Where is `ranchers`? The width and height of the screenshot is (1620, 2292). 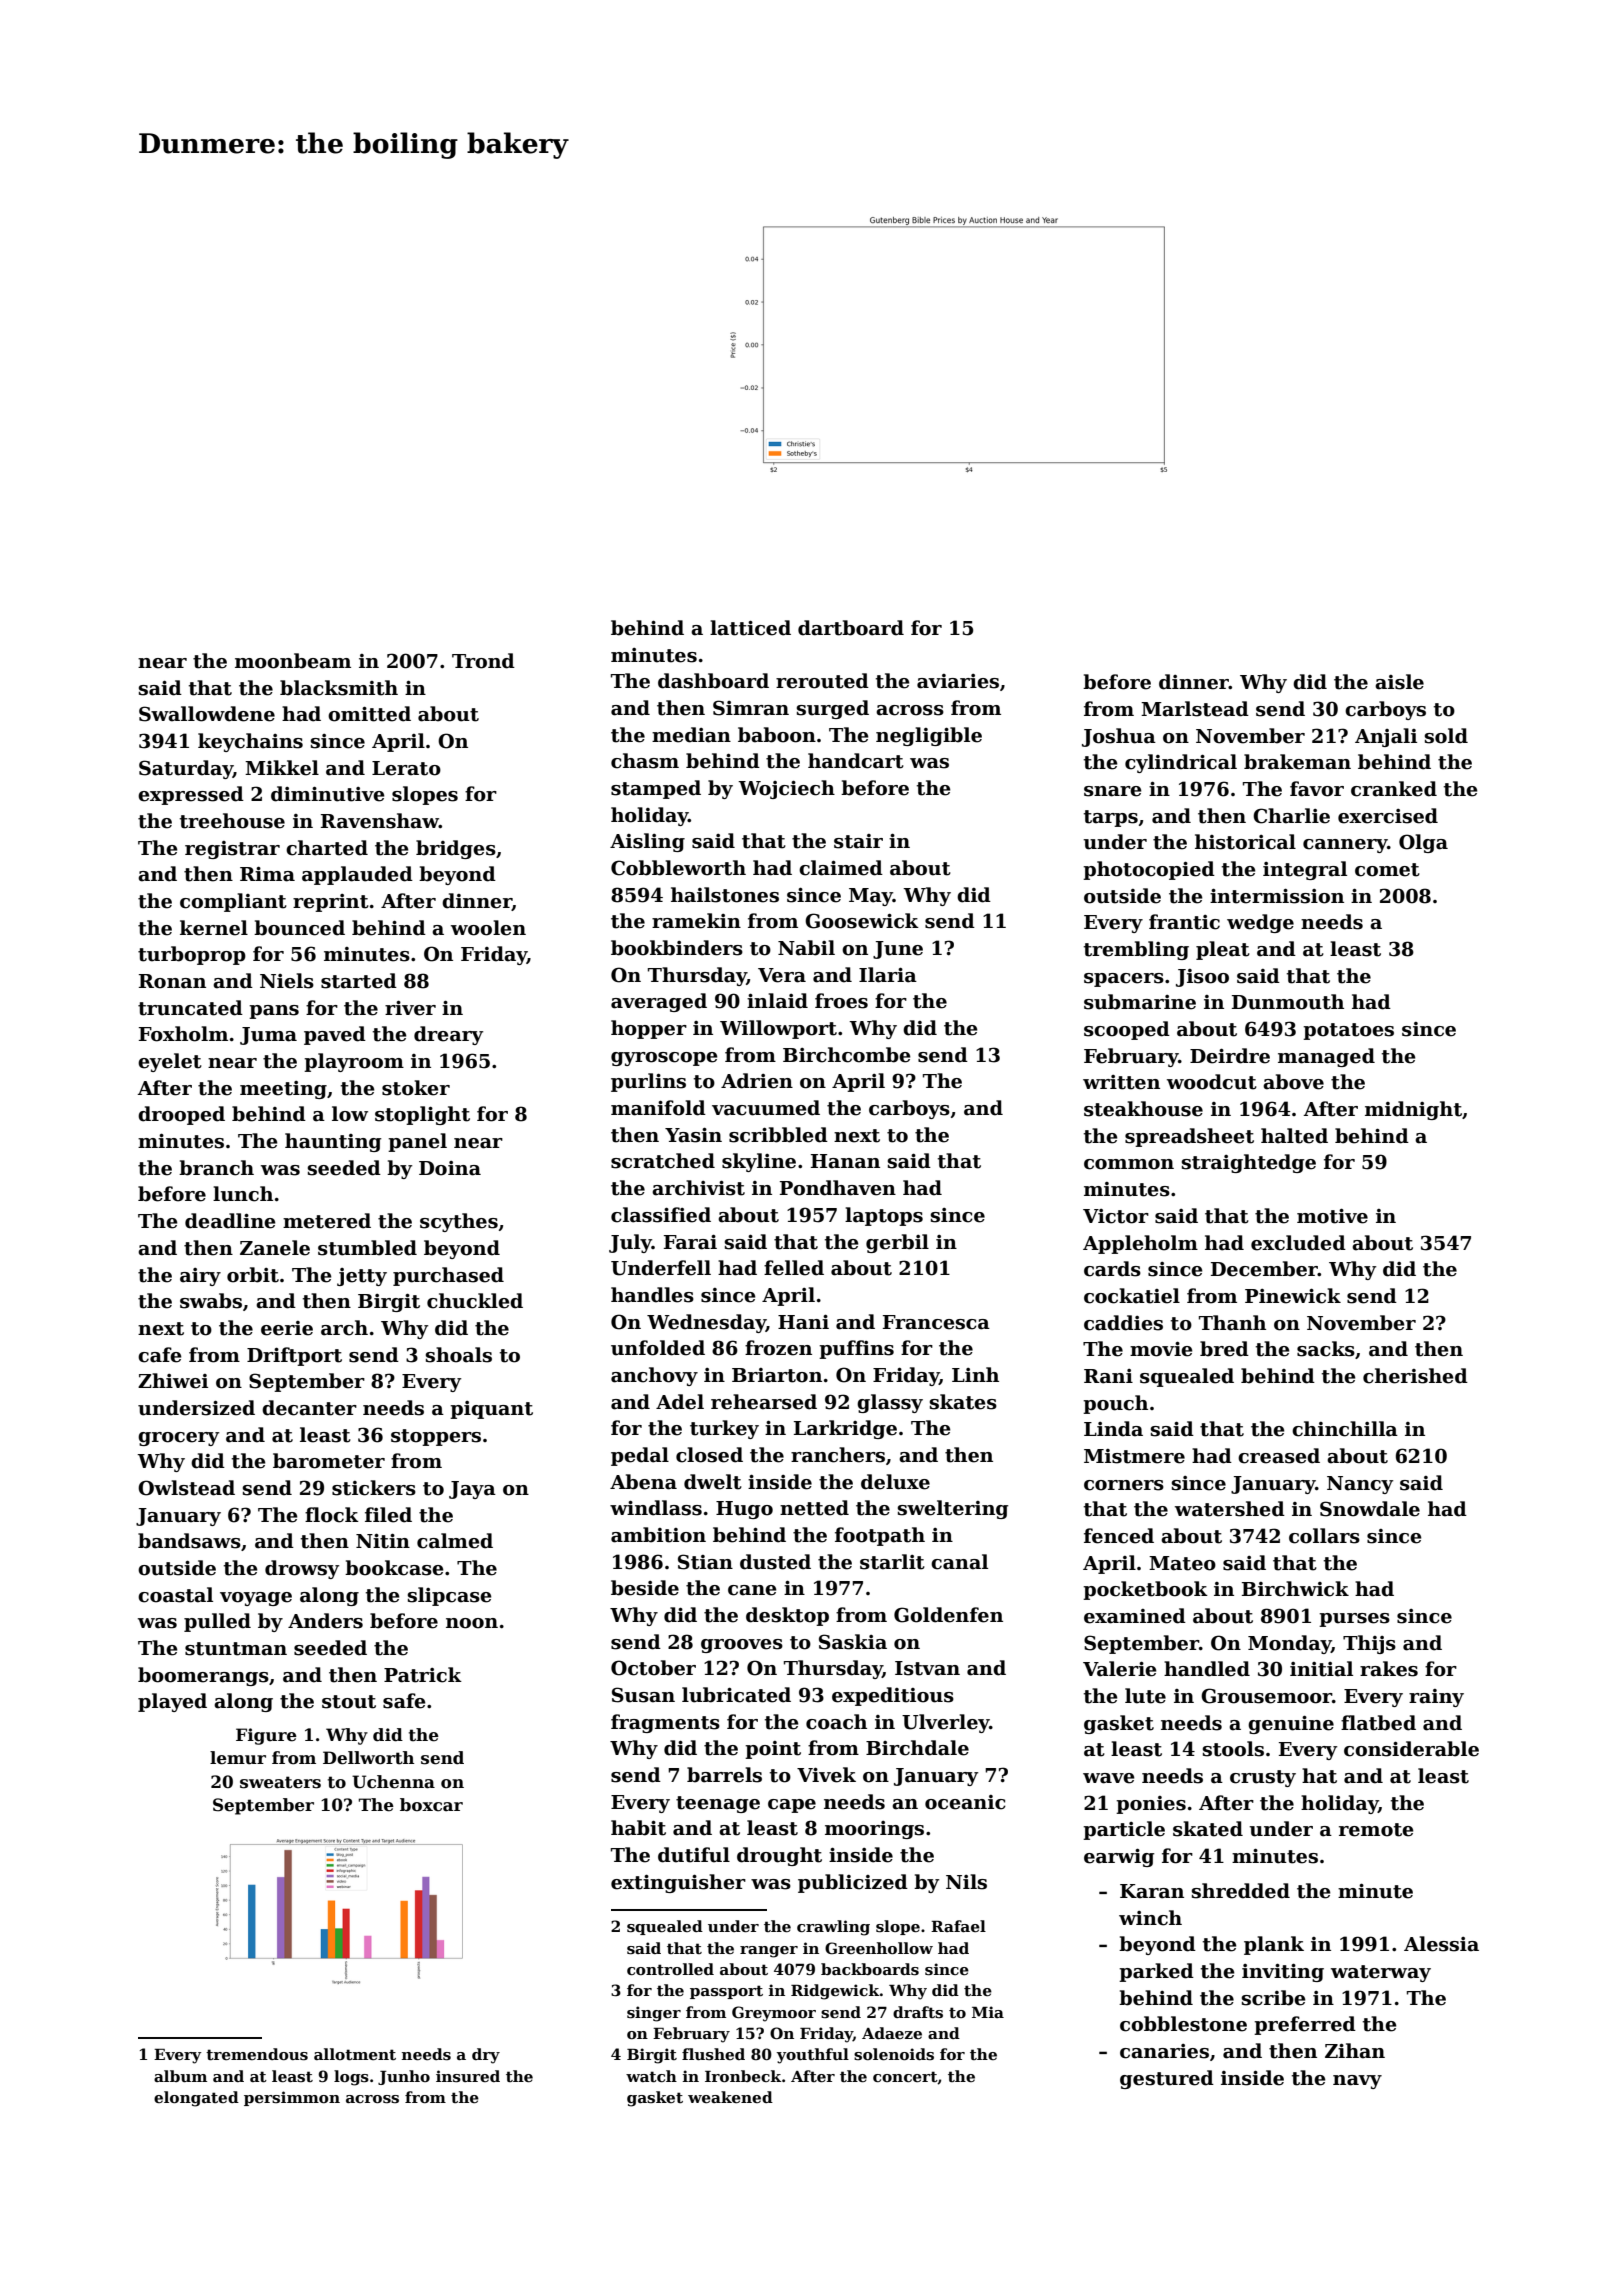 ranchers is located at coordinates (838, 1455).
